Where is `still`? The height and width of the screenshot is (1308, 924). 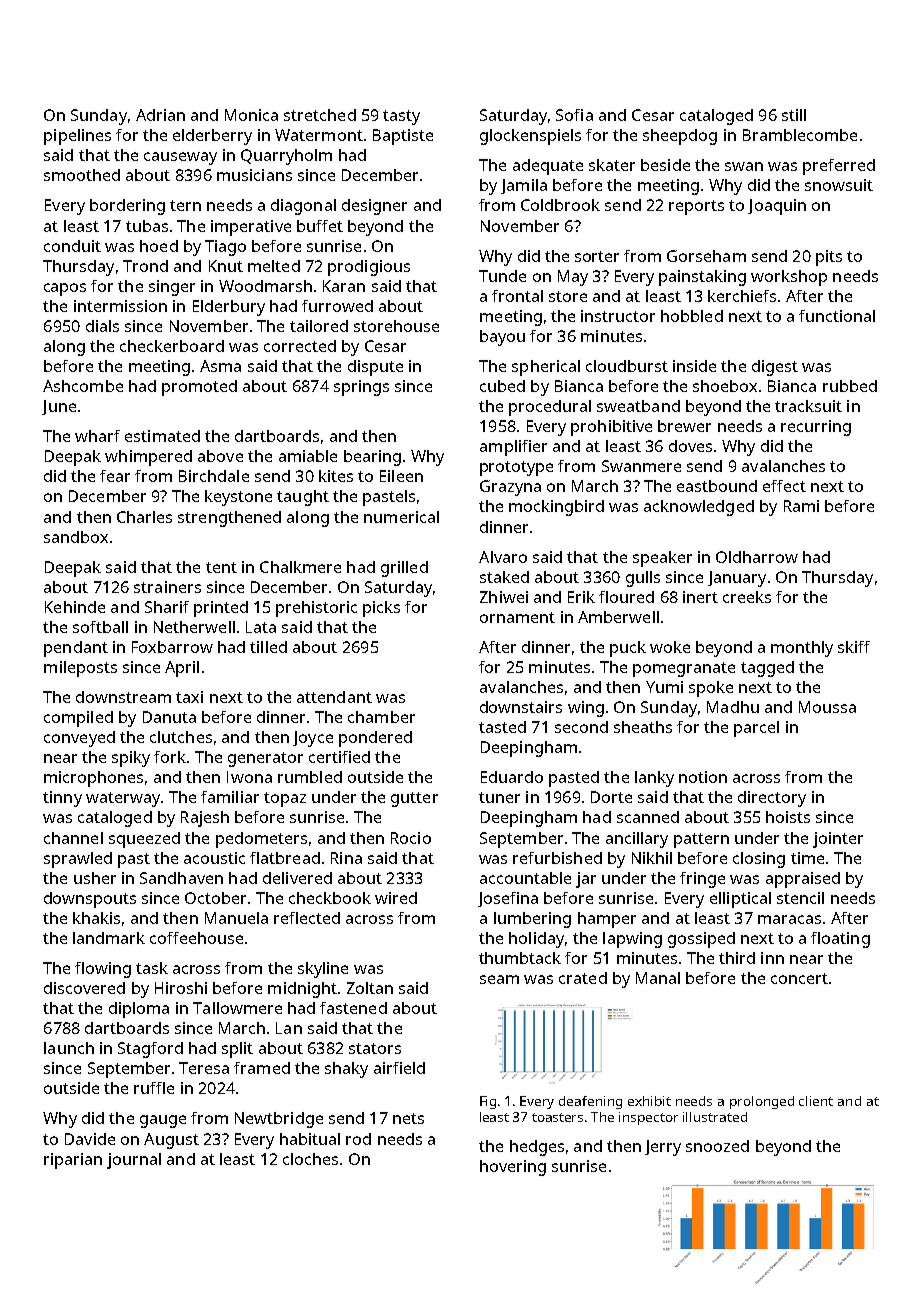
still is located at coordinates (794, 115).
